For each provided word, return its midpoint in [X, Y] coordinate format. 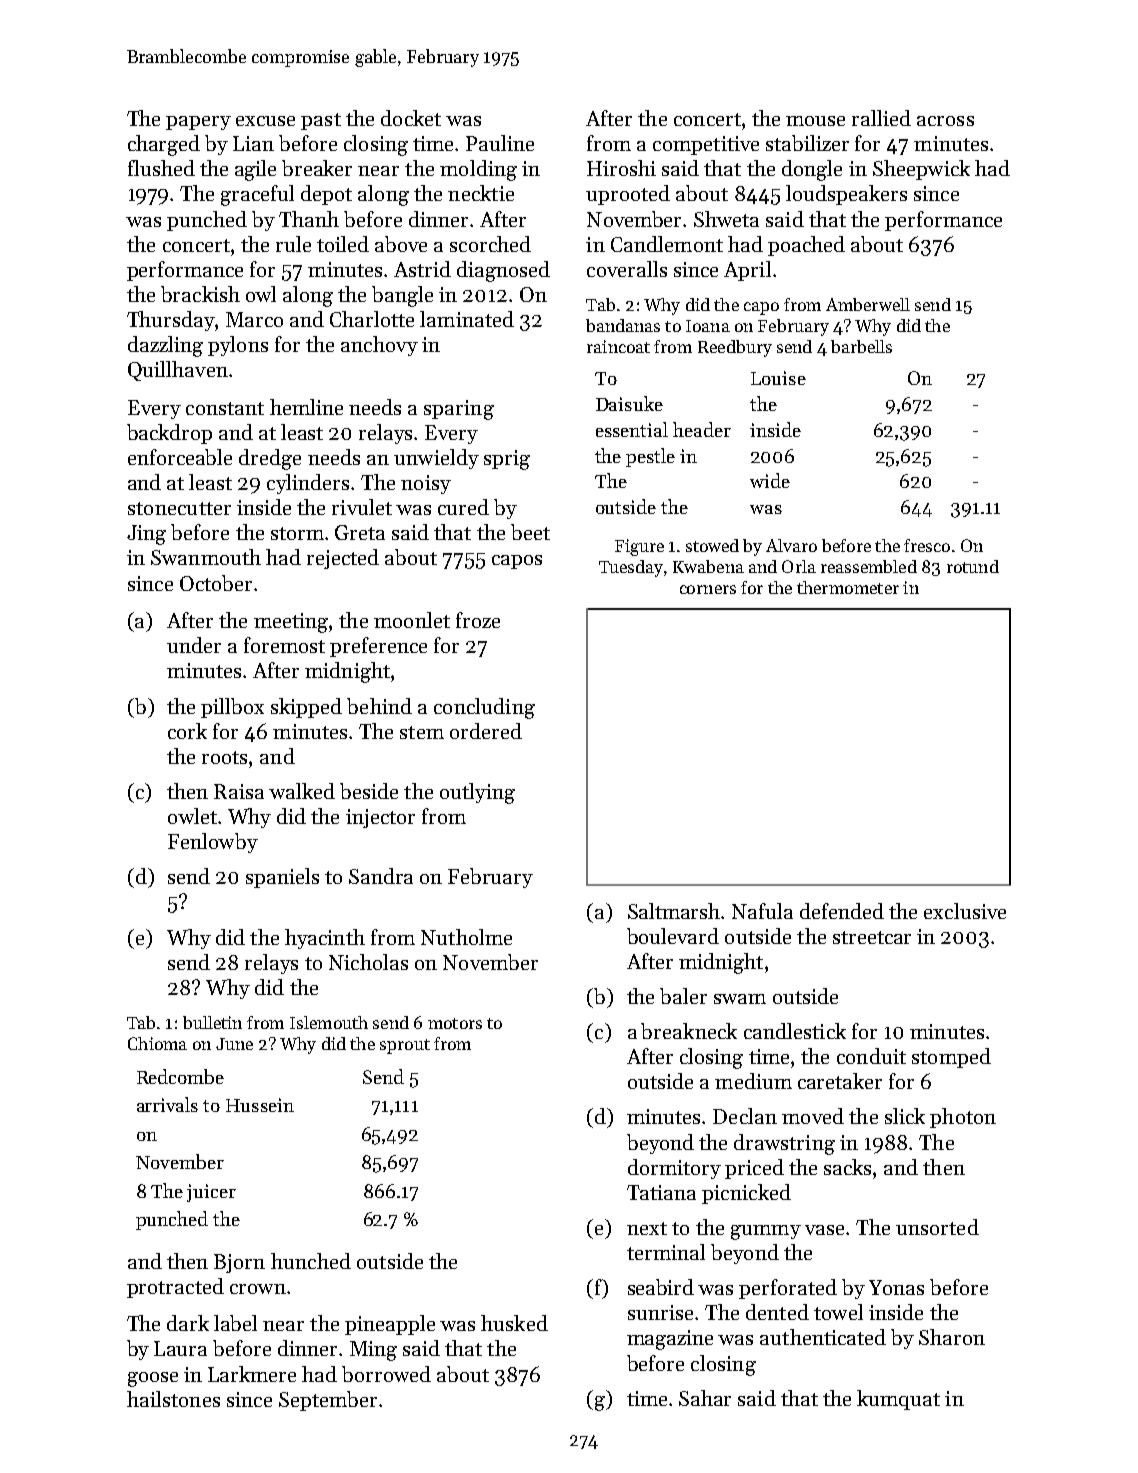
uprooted [628, 195]
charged [164, 145]
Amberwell [868, 304]
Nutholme [466, 937]
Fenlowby [213, 843]
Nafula [762, 911]
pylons [238, 346]
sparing [459, 410]
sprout [405, 1046]
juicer [211, 1193]
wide [770, 480]
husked [514, 1323]
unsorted [937, 1227]
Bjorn [239, 1263]
